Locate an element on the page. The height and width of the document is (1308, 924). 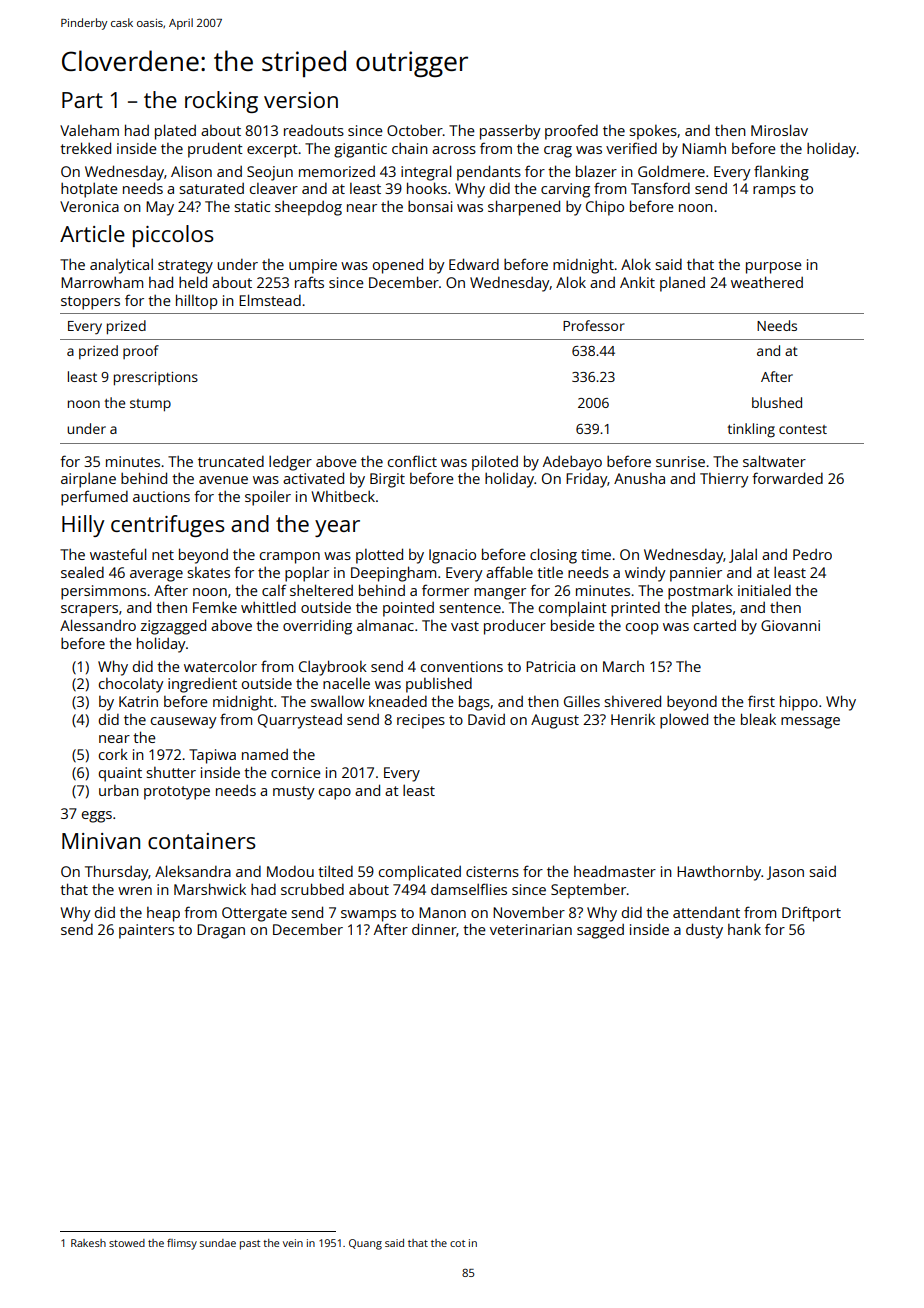
purpose is located at coordinates (774, 268).
